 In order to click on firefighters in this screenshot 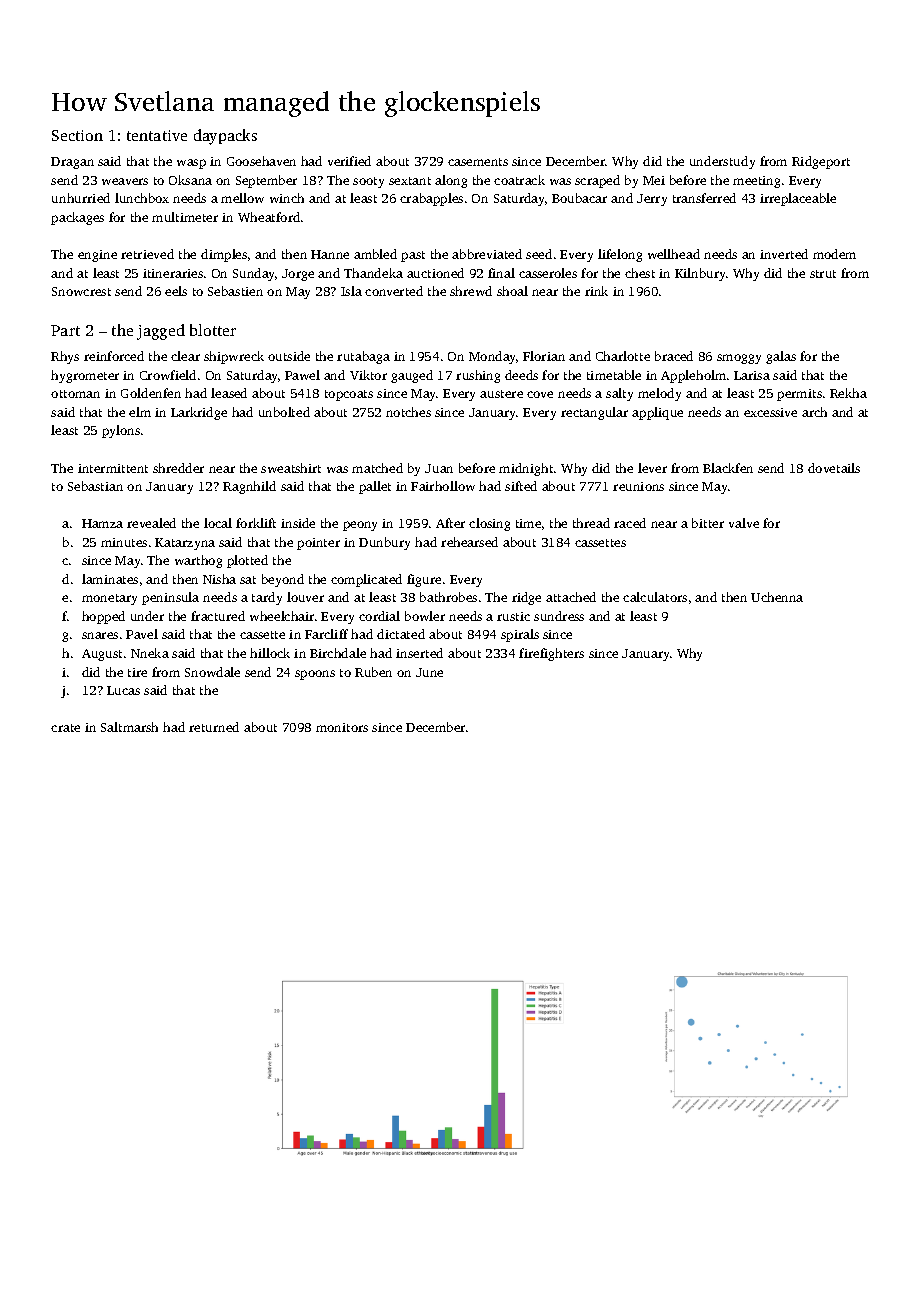, I will do `click(551, 654)`.
